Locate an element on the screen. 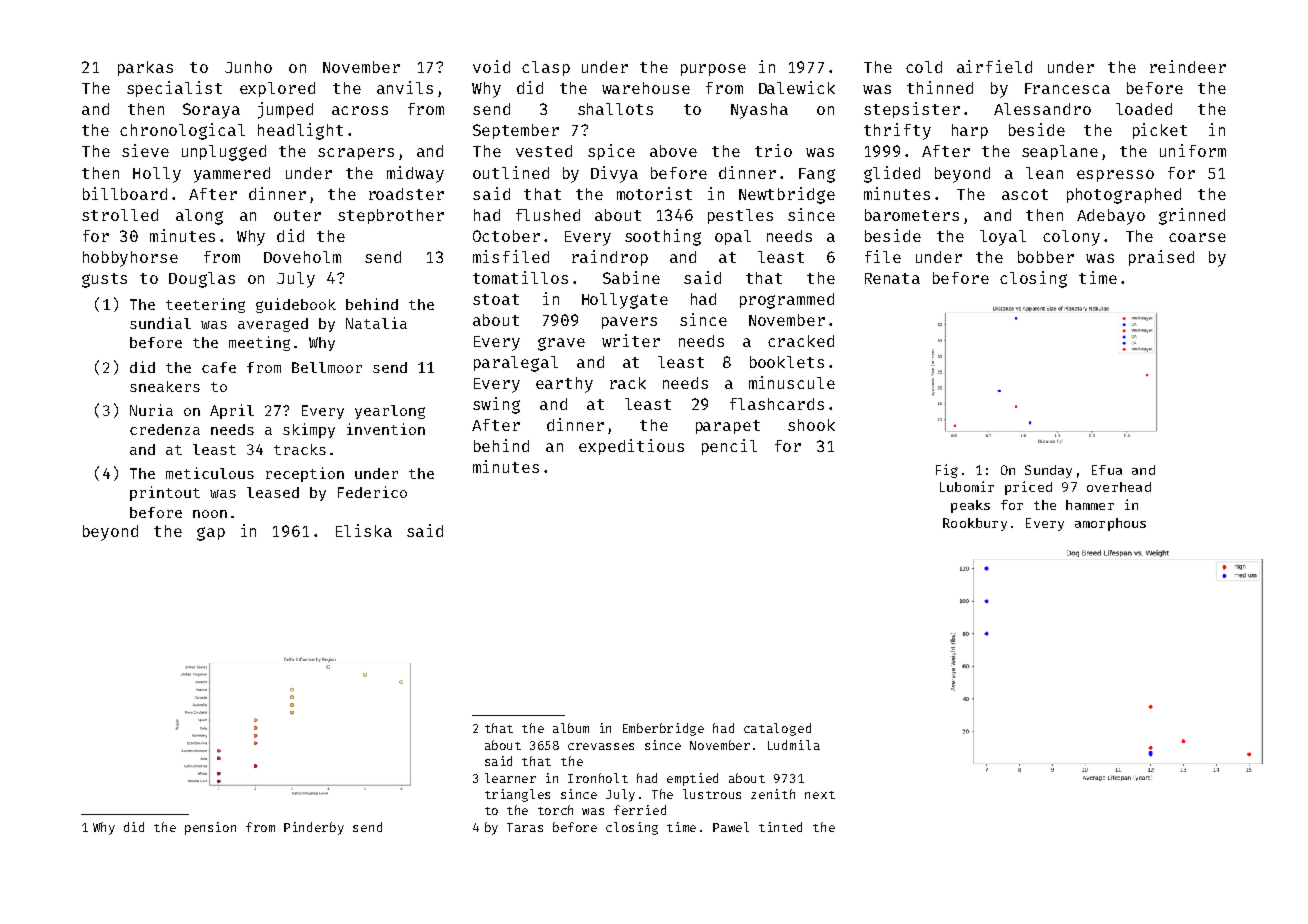 This screenshot has width=1308, height=924. Pinderby is located at coordinates (314, 828).
